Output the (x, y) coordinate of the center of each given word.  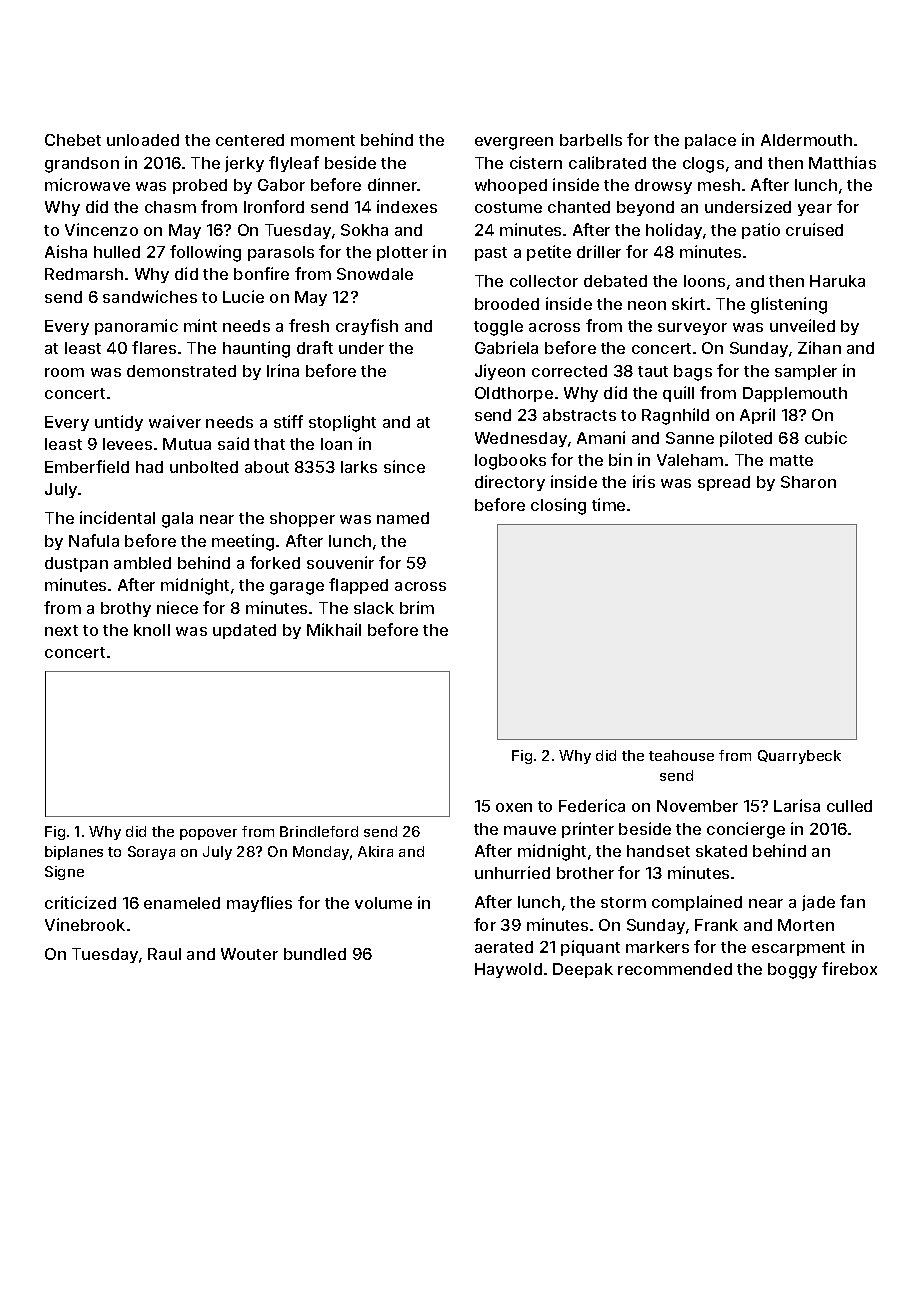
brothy (126, 609)
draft (315, 347)
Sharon (808, 482)
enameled (182, 903)
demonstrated (181, 371)
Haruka (837, 281)
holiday (674, 231)
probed (200, 186)
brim (417, 607)
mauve (530, 830)
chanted (579, 207)
